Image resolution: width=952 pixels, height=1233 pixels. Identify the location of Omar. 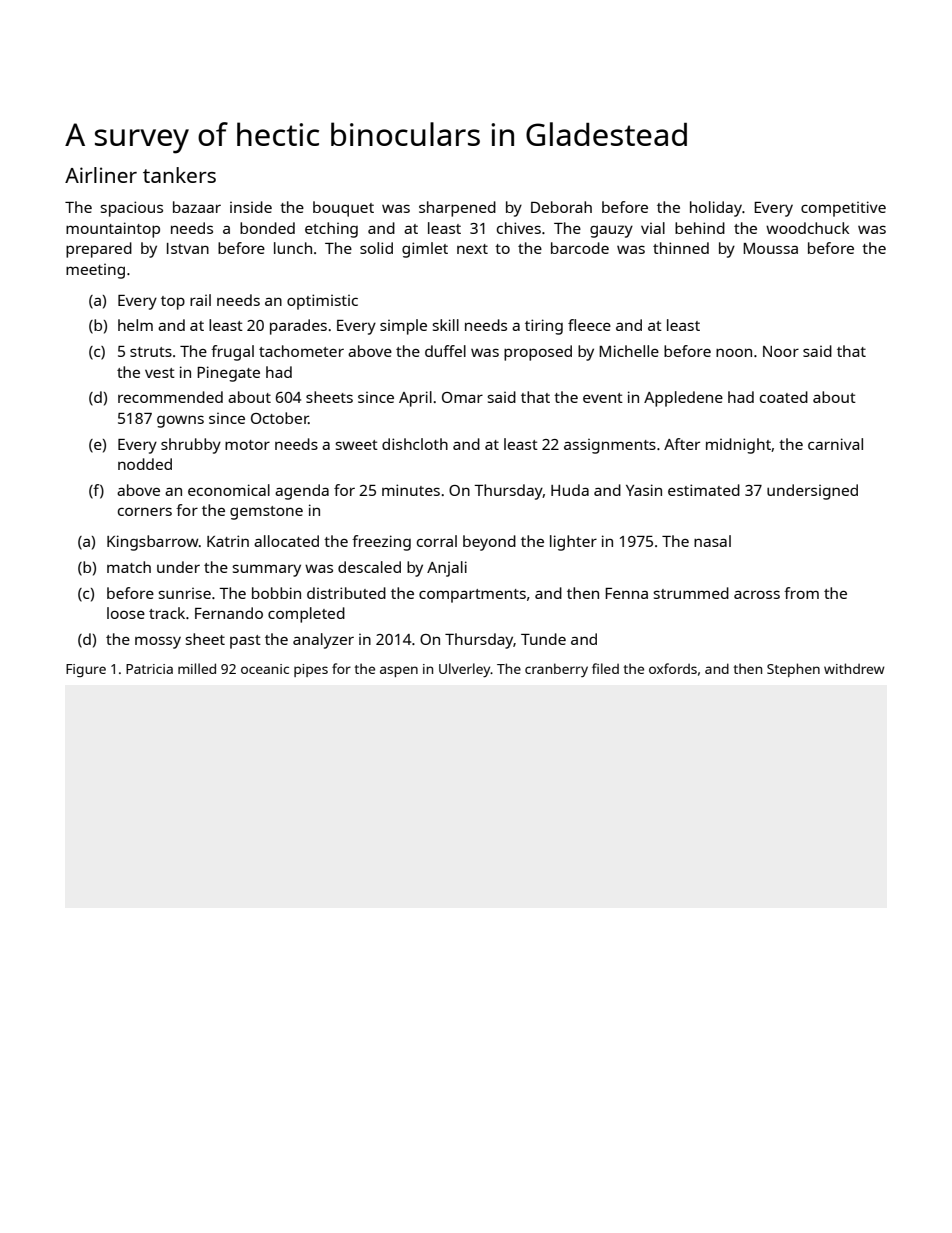
(462, 397).
